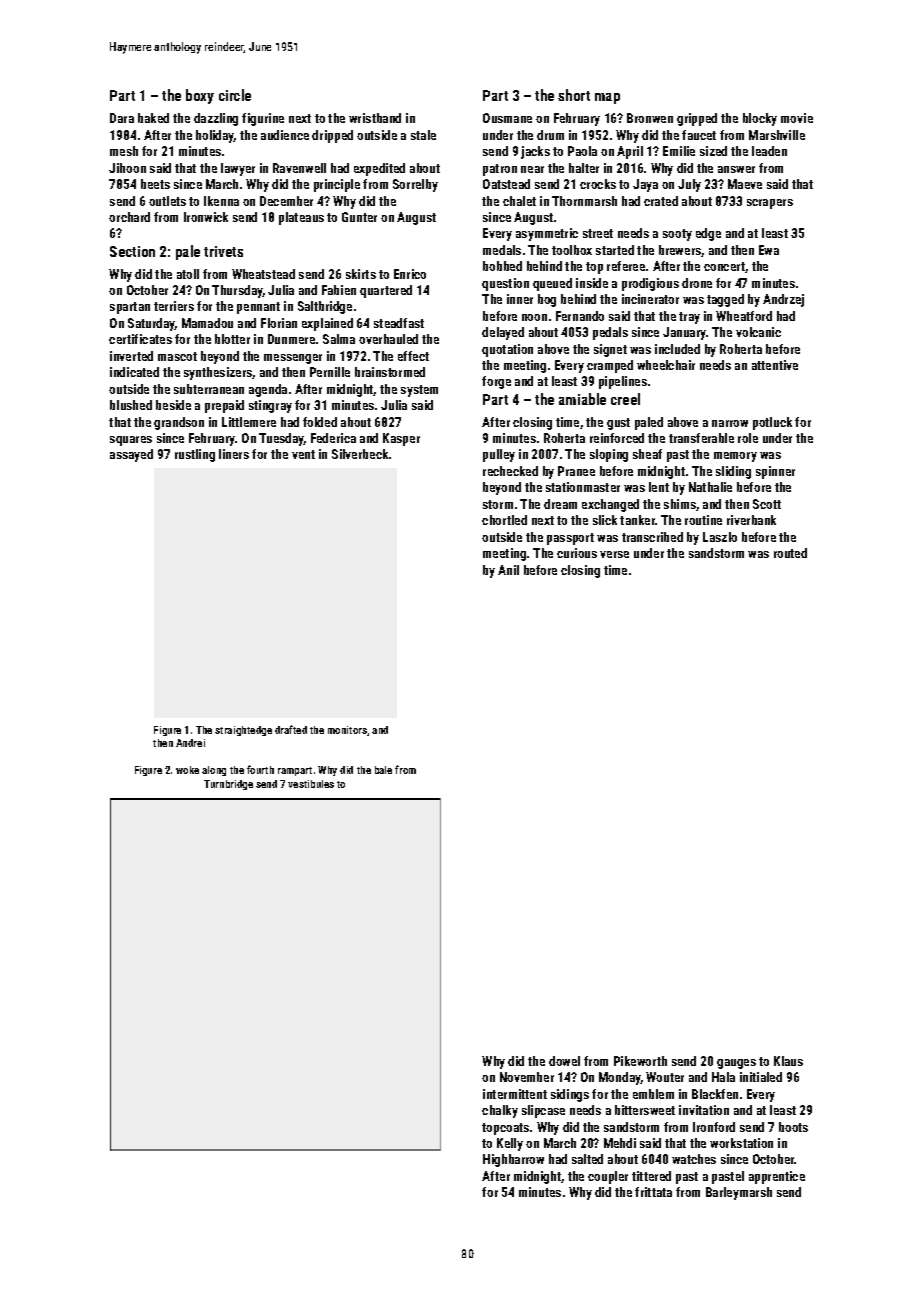 The height and width of the screenshot is (1308, 924). Describe the element at coordinates (550, 135) in the screenshot. I see `drum` at that location.
